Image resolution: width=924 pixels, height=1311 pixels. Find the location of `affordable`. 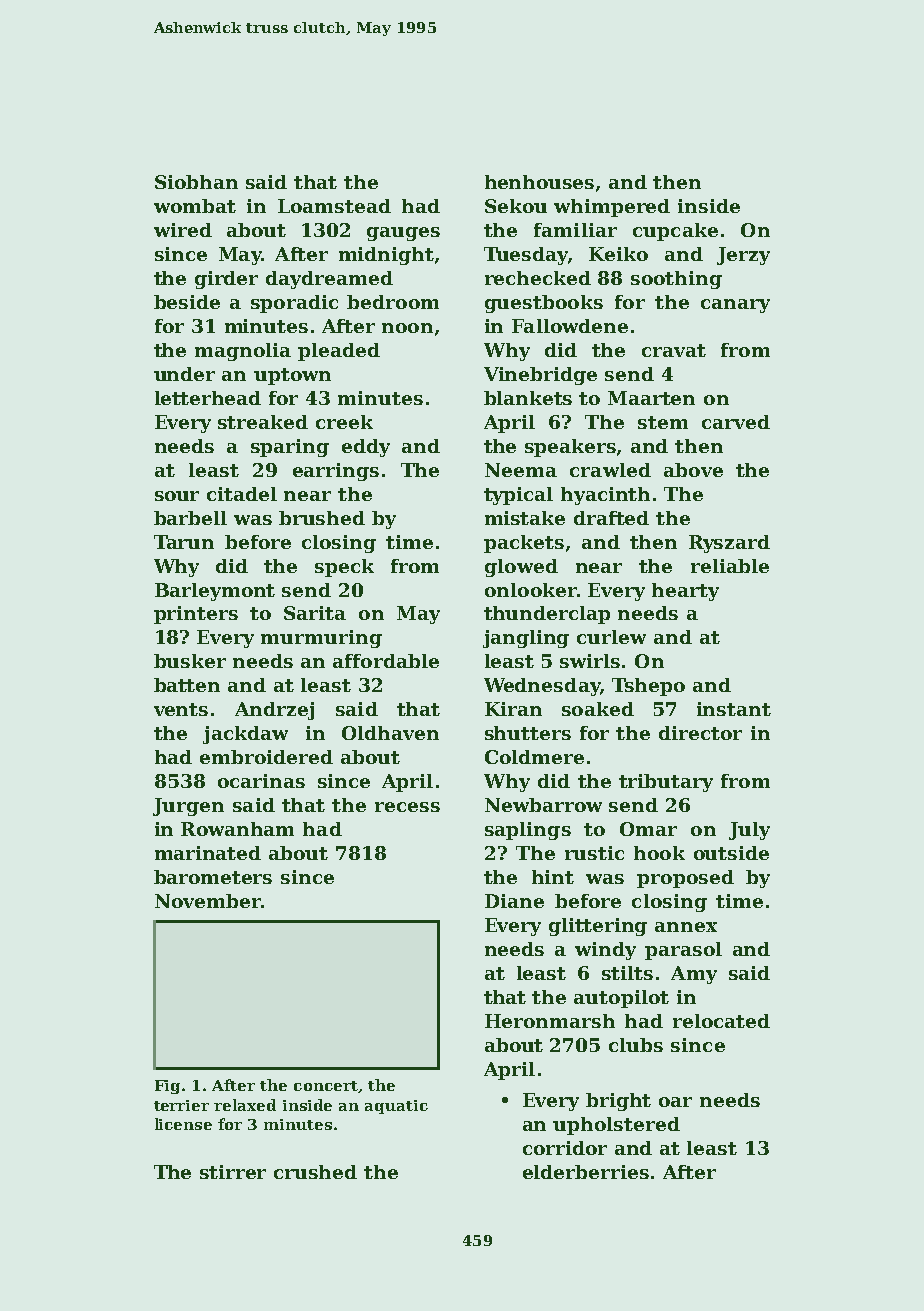

affordable is located at coordinates (386, 661).
